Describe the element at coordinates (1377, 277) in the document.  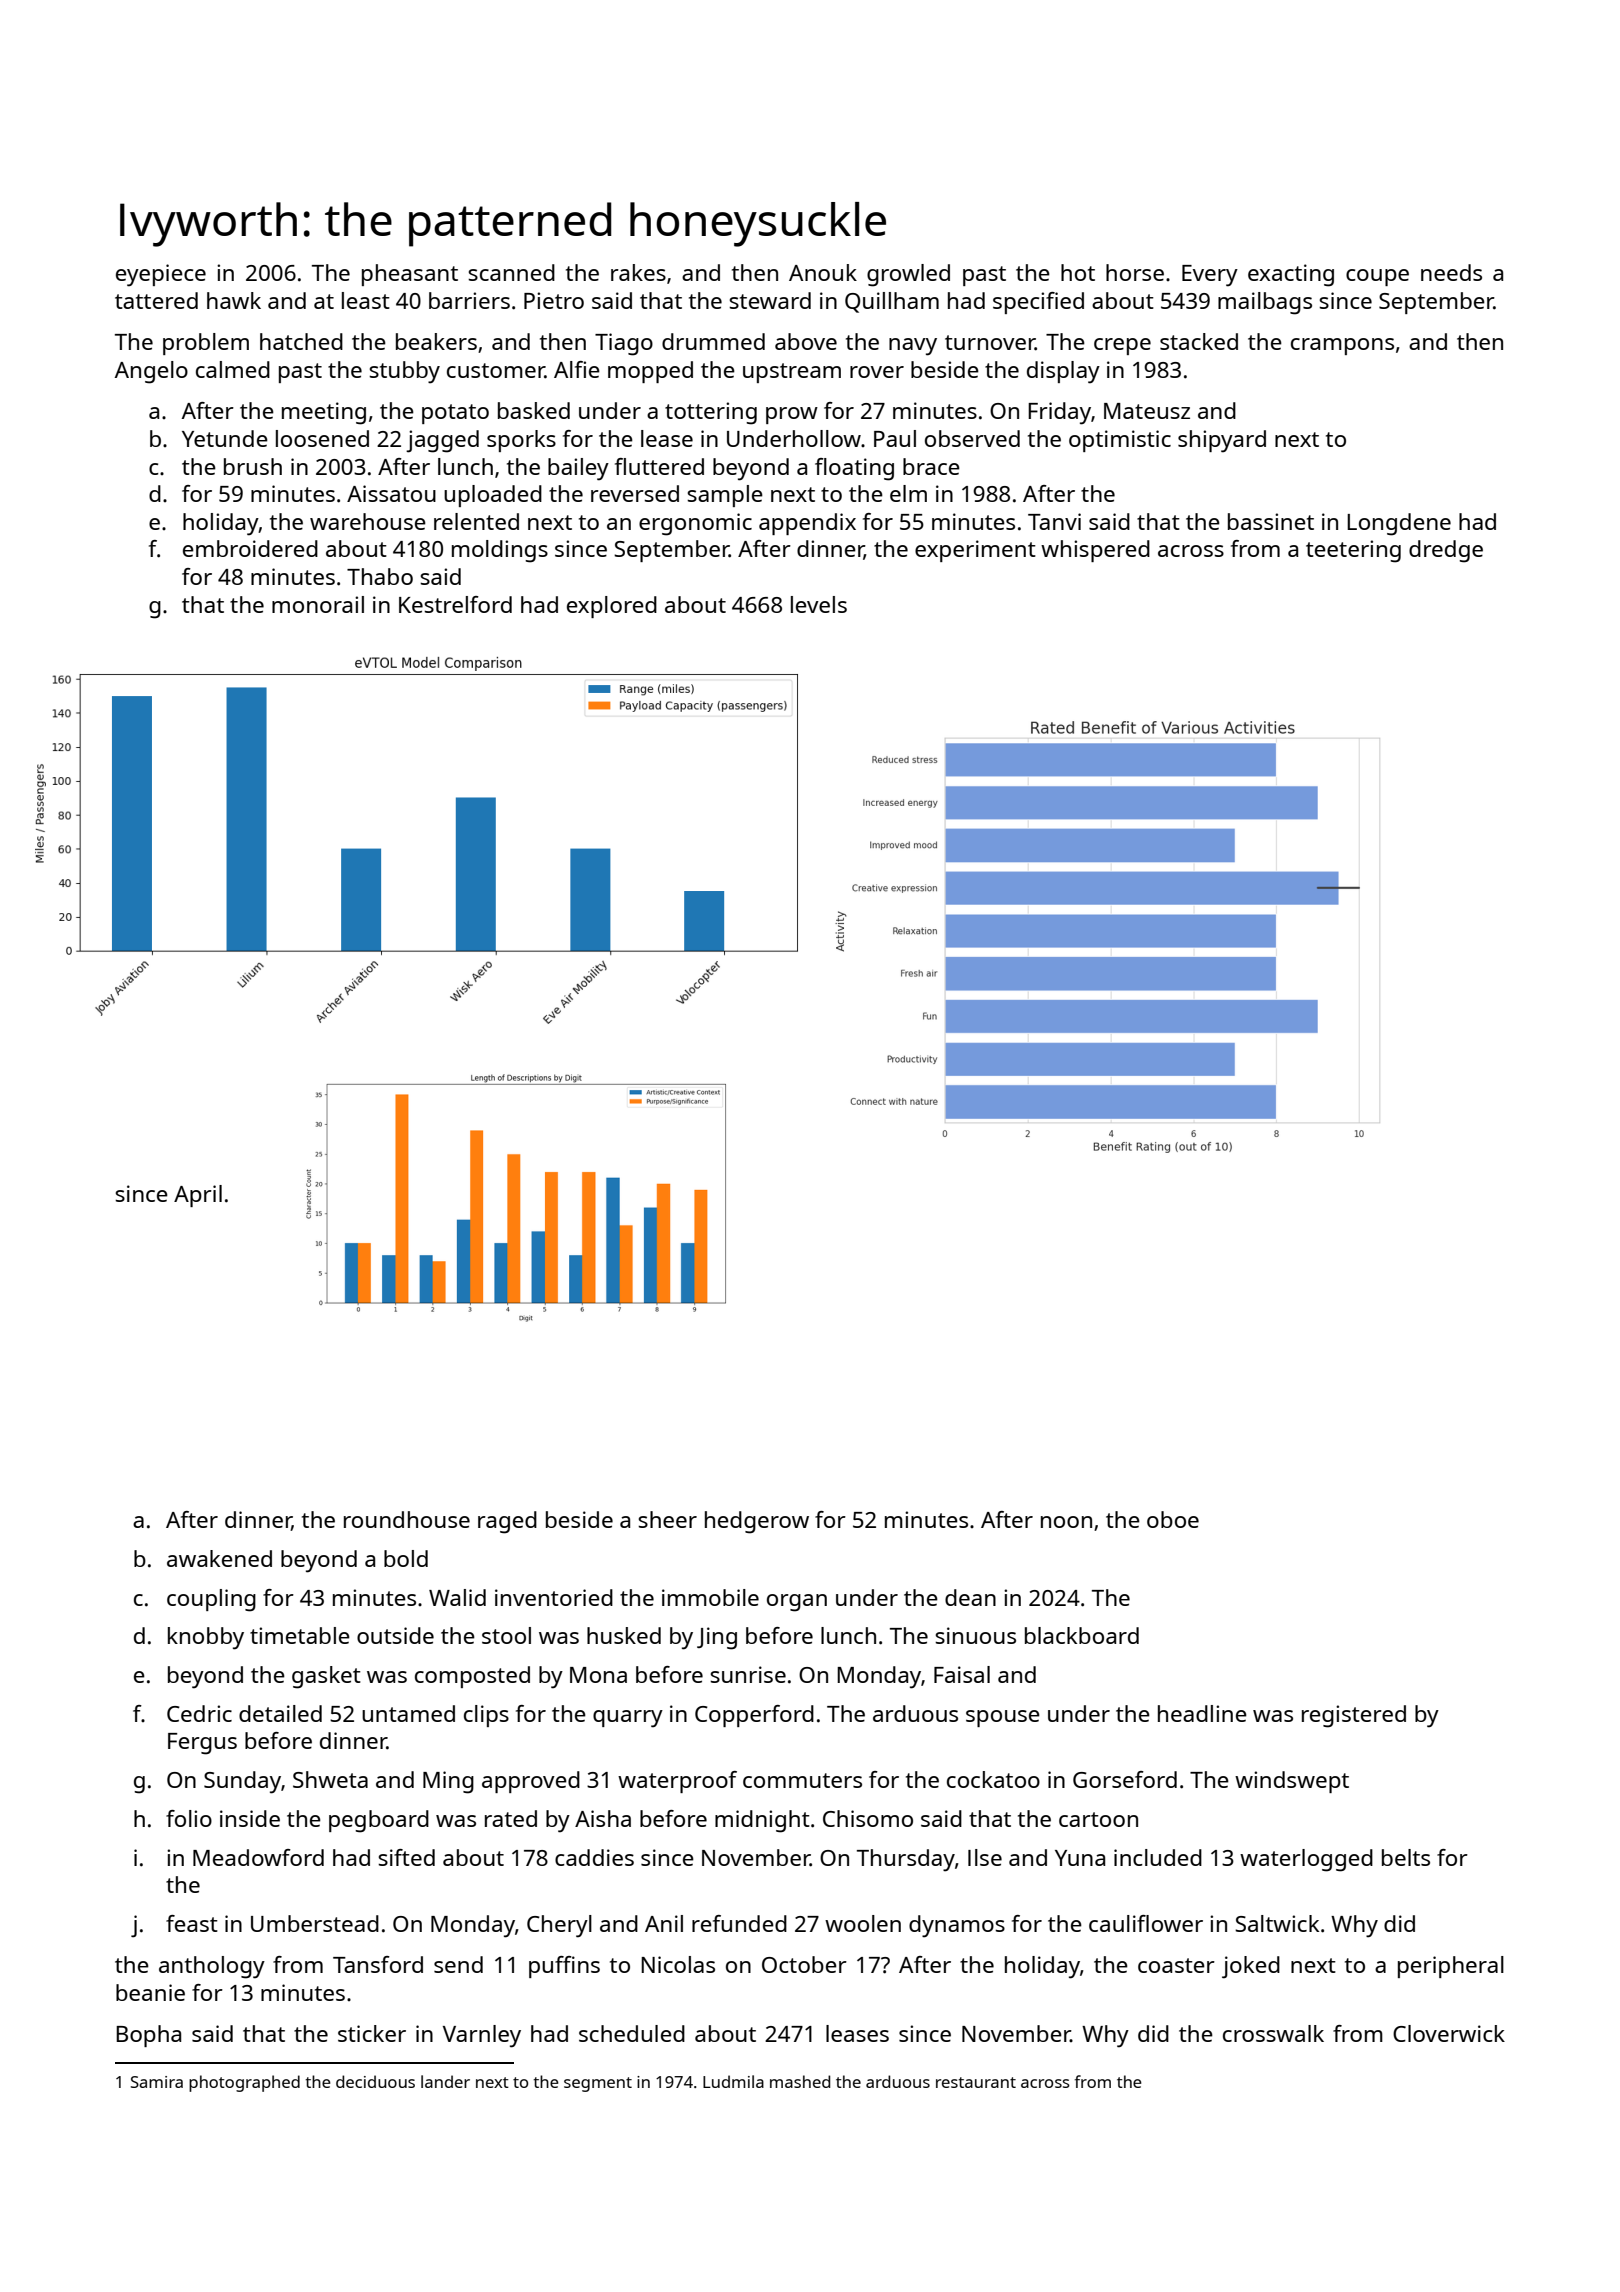
I see `coupe` at that location.
